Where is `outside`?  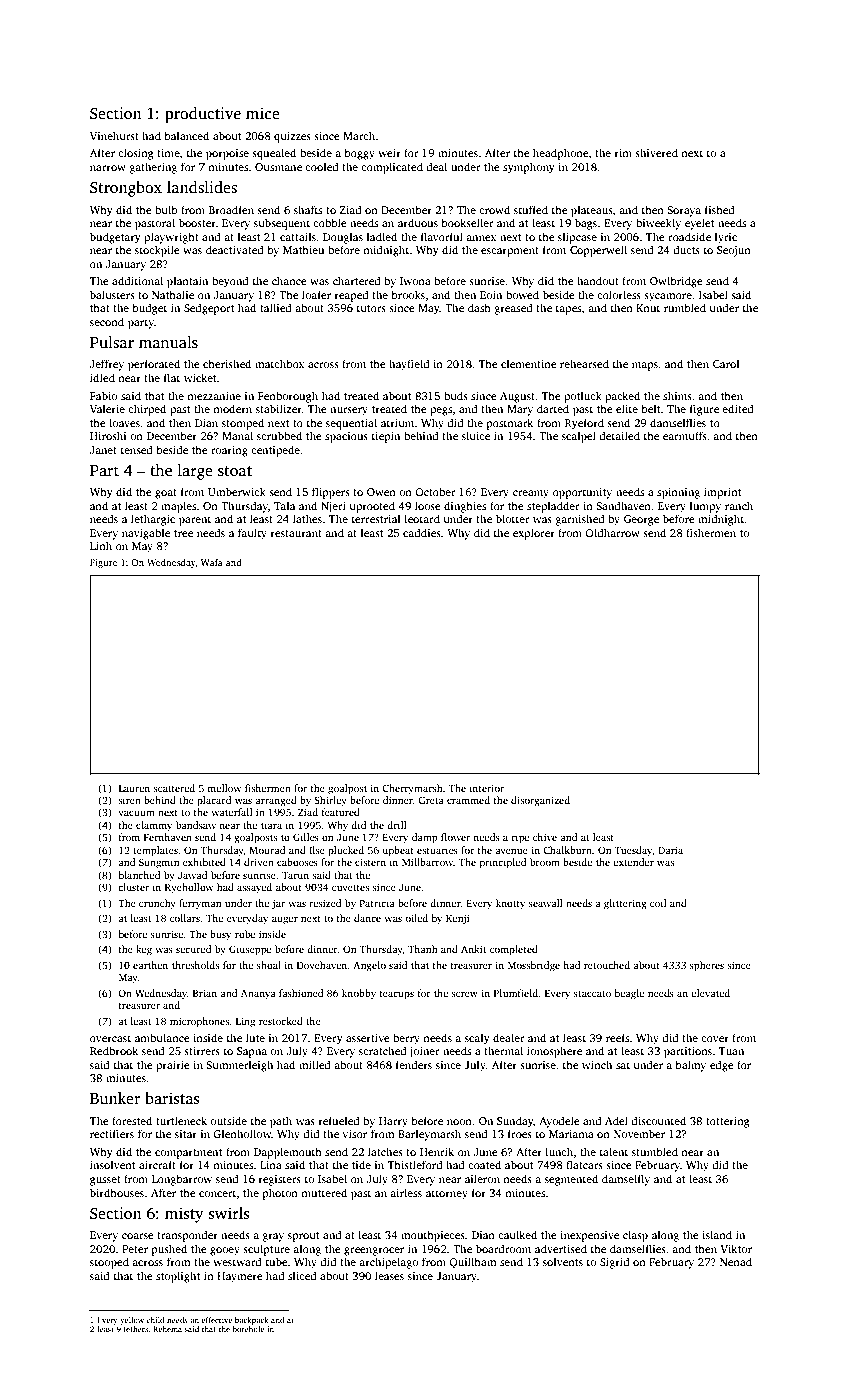 outside is located at coordinates (228, 1120).
